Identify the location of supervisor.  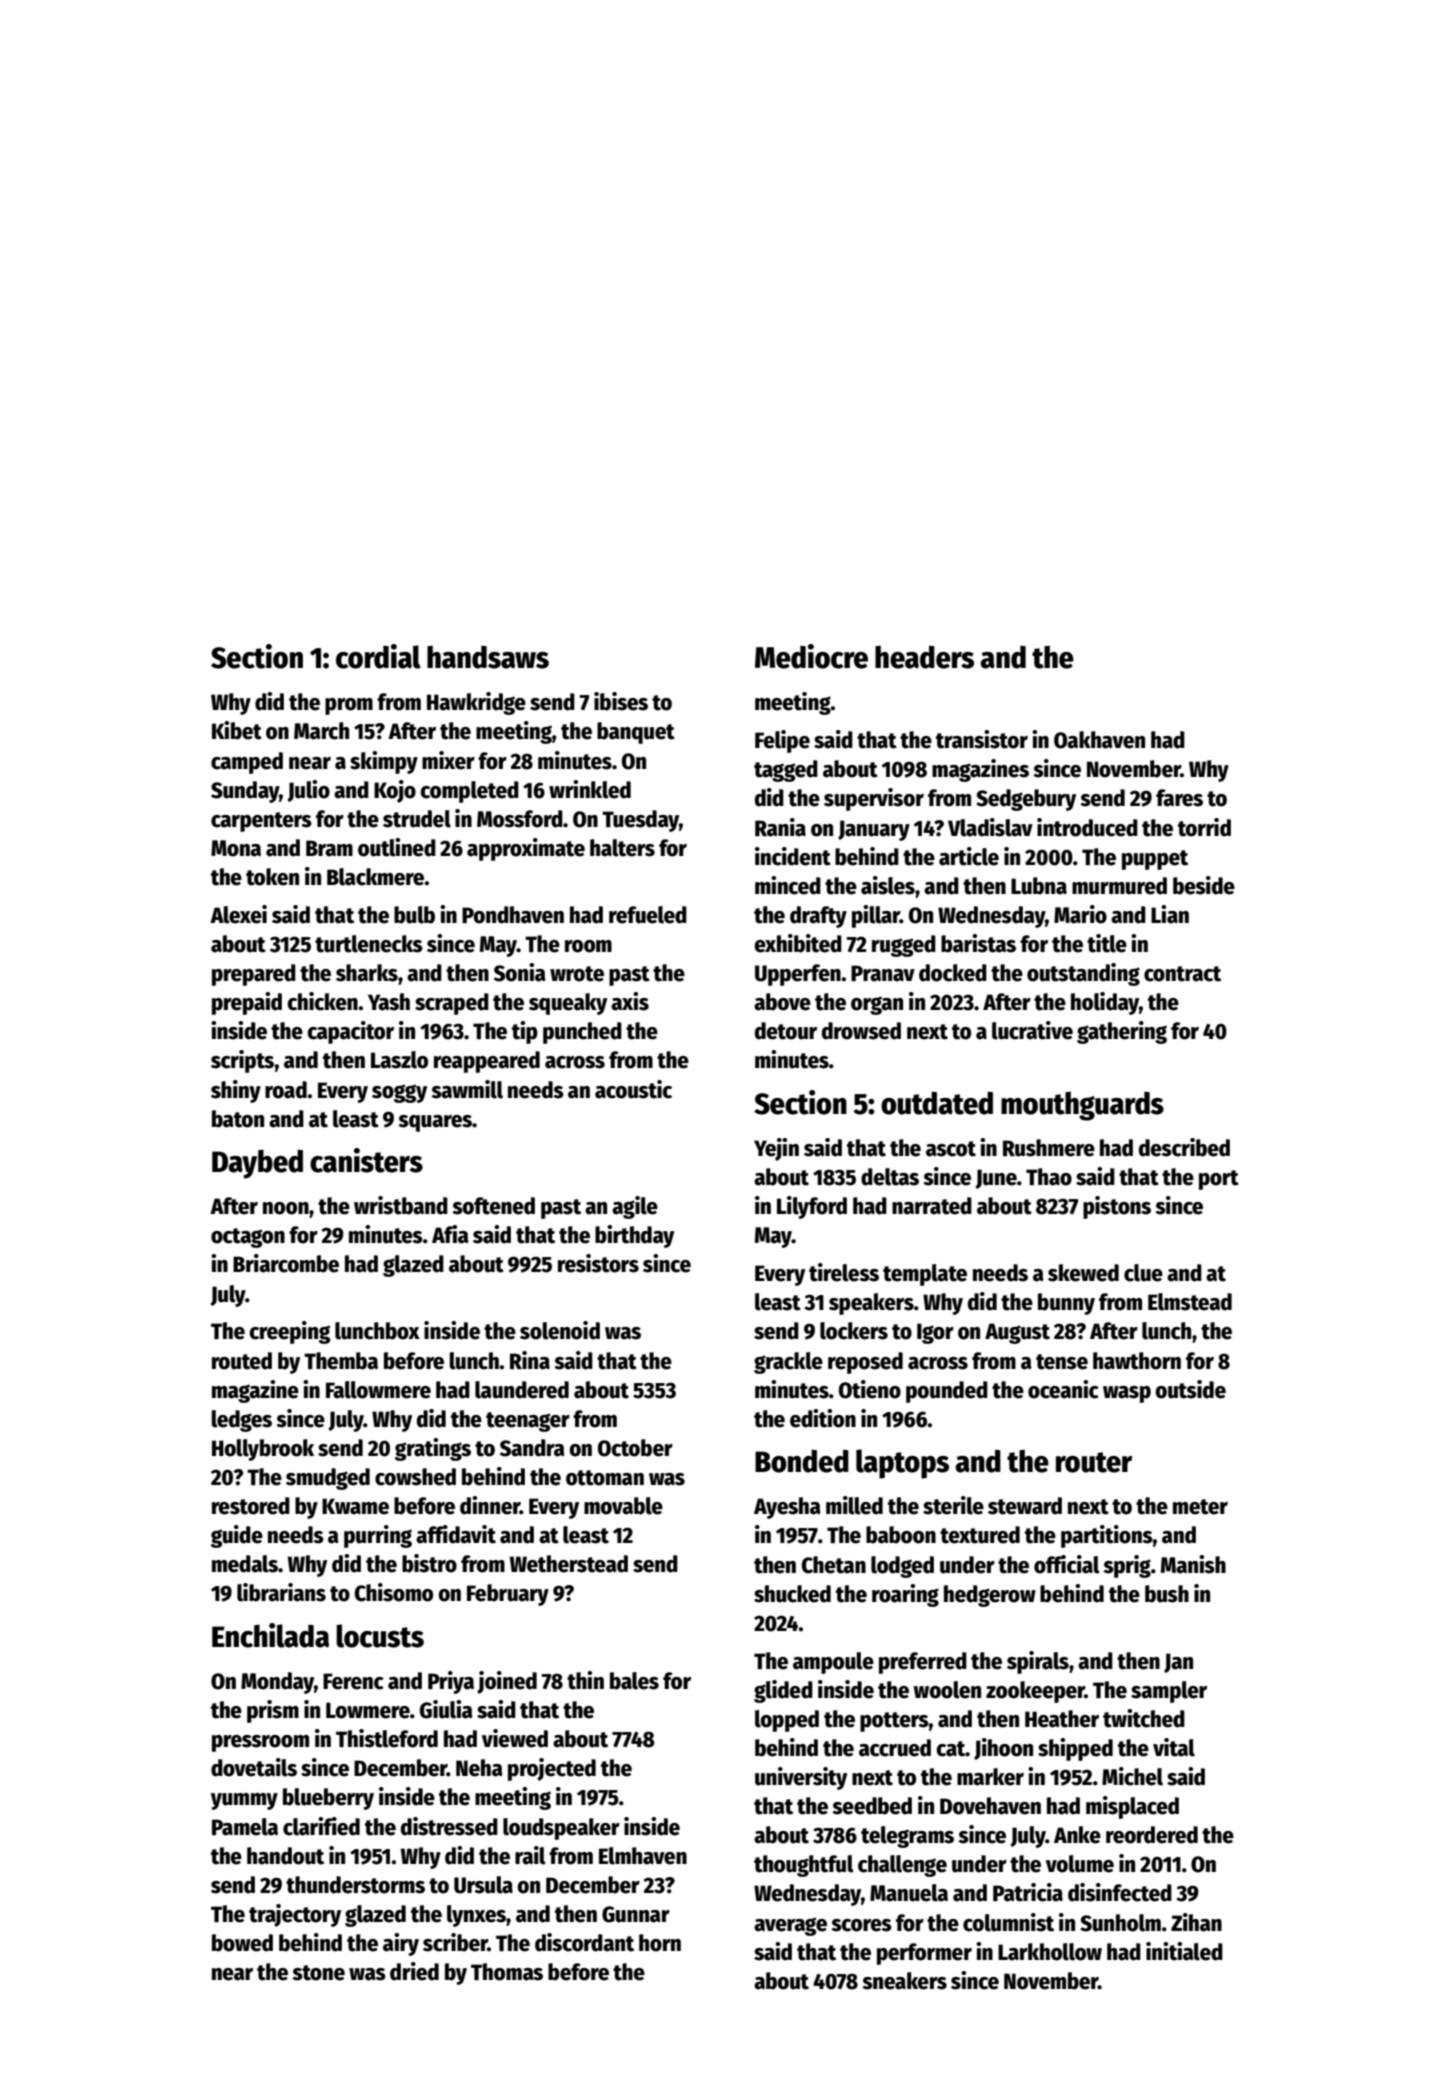
(874, 799).
